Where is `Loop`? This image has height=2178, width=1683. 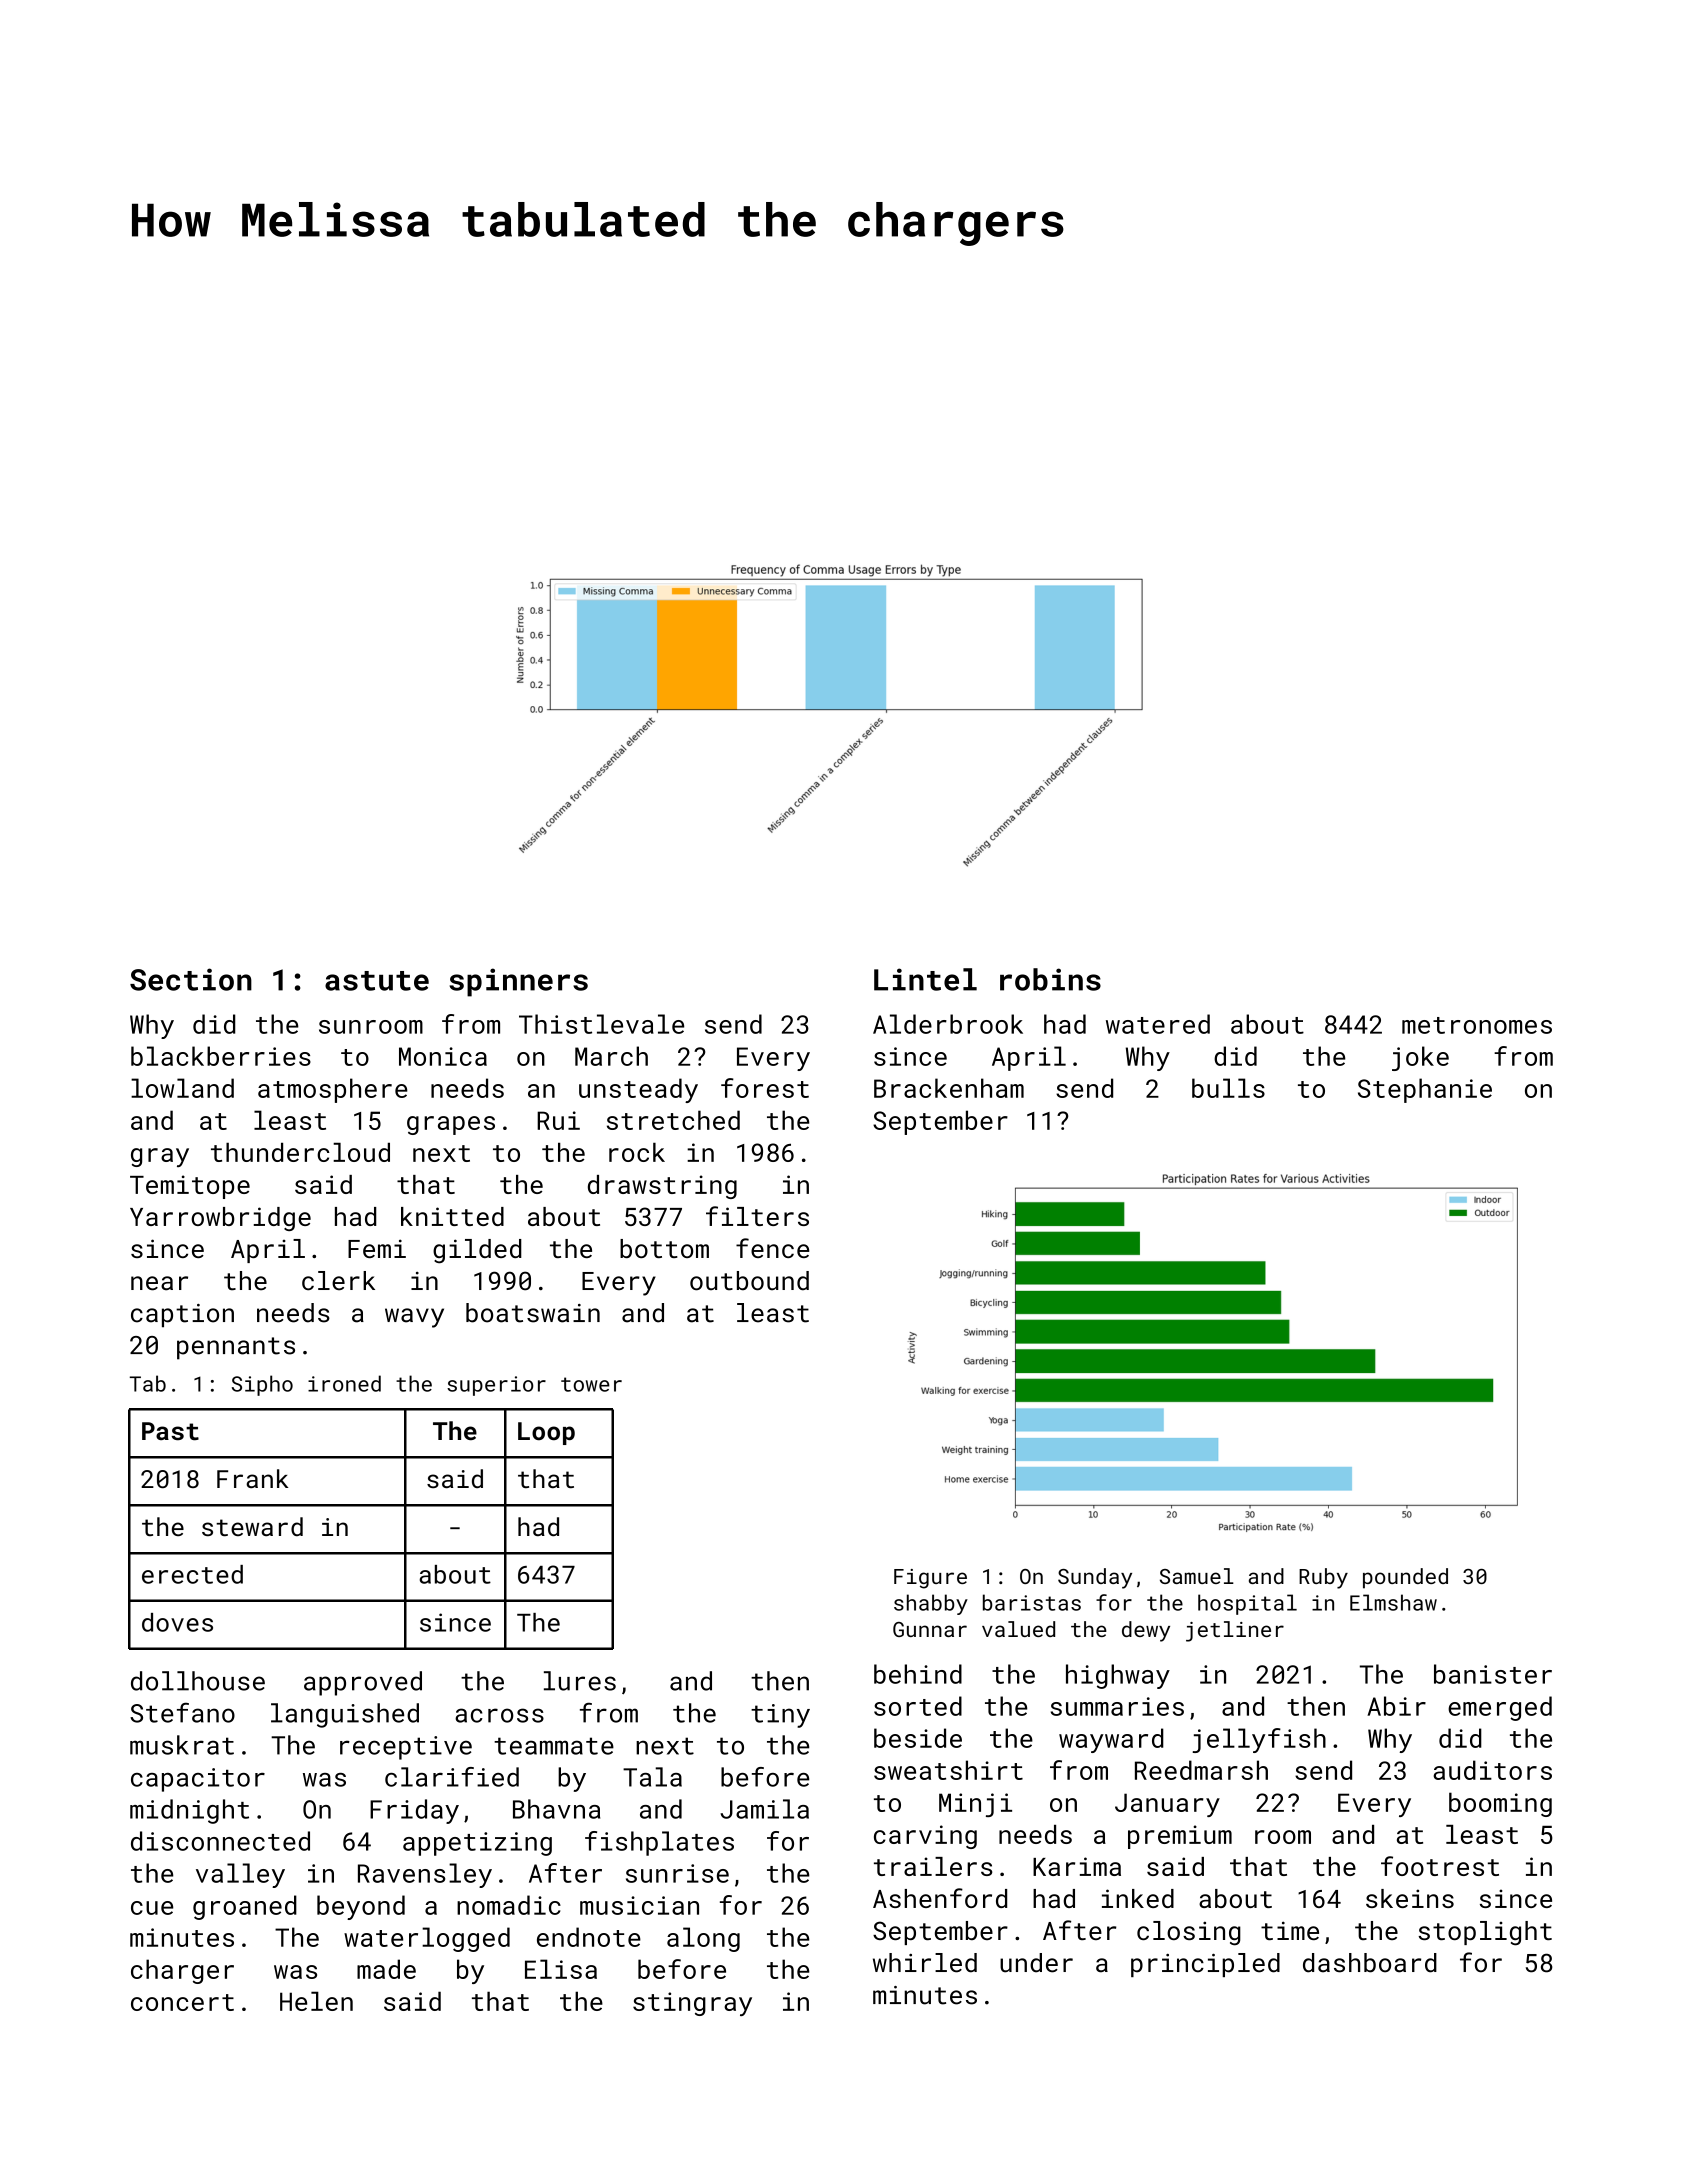
Loop is located at coordinates (546, 1433).
